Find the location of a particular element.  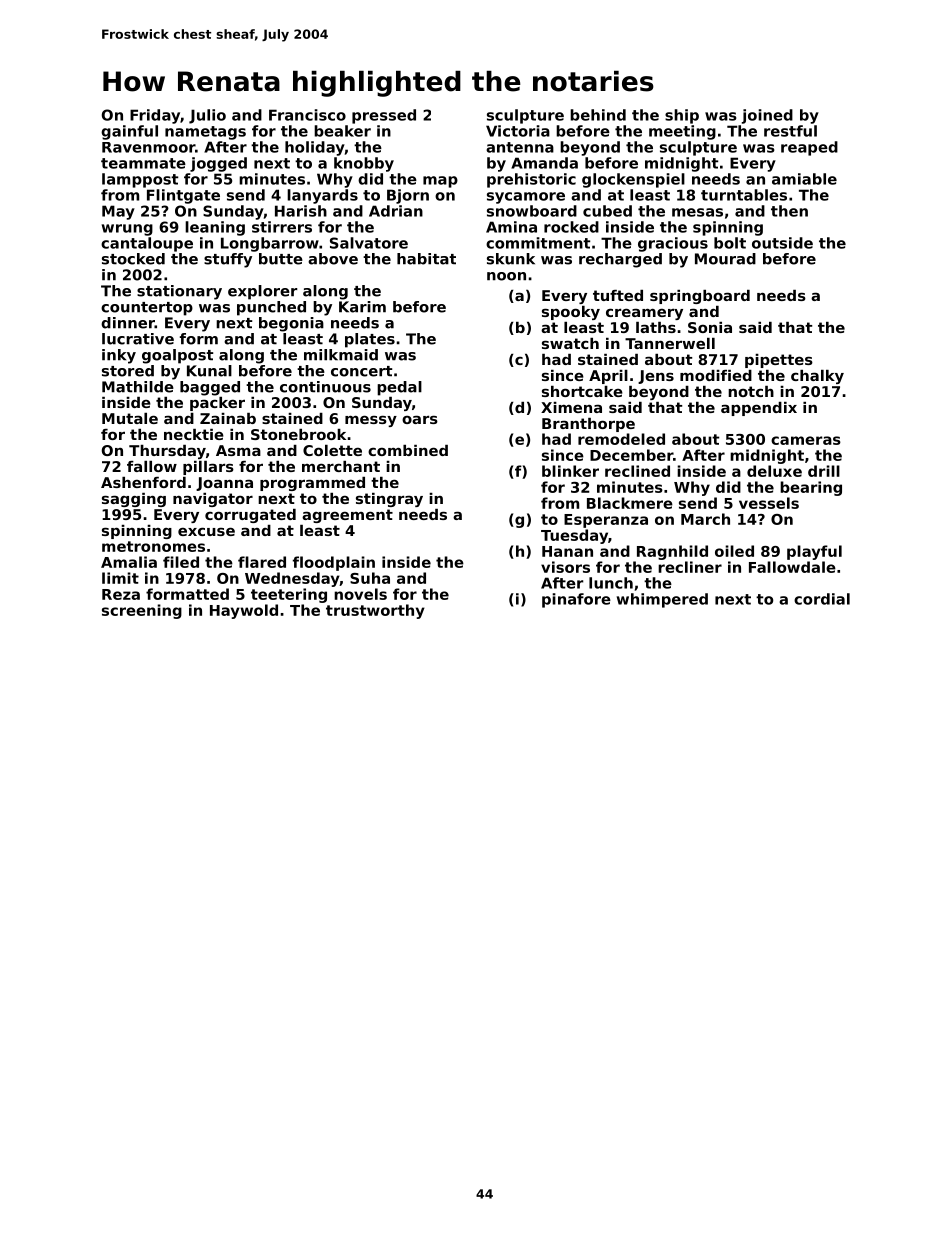

pinafore is located at coordinates (576, 600).
